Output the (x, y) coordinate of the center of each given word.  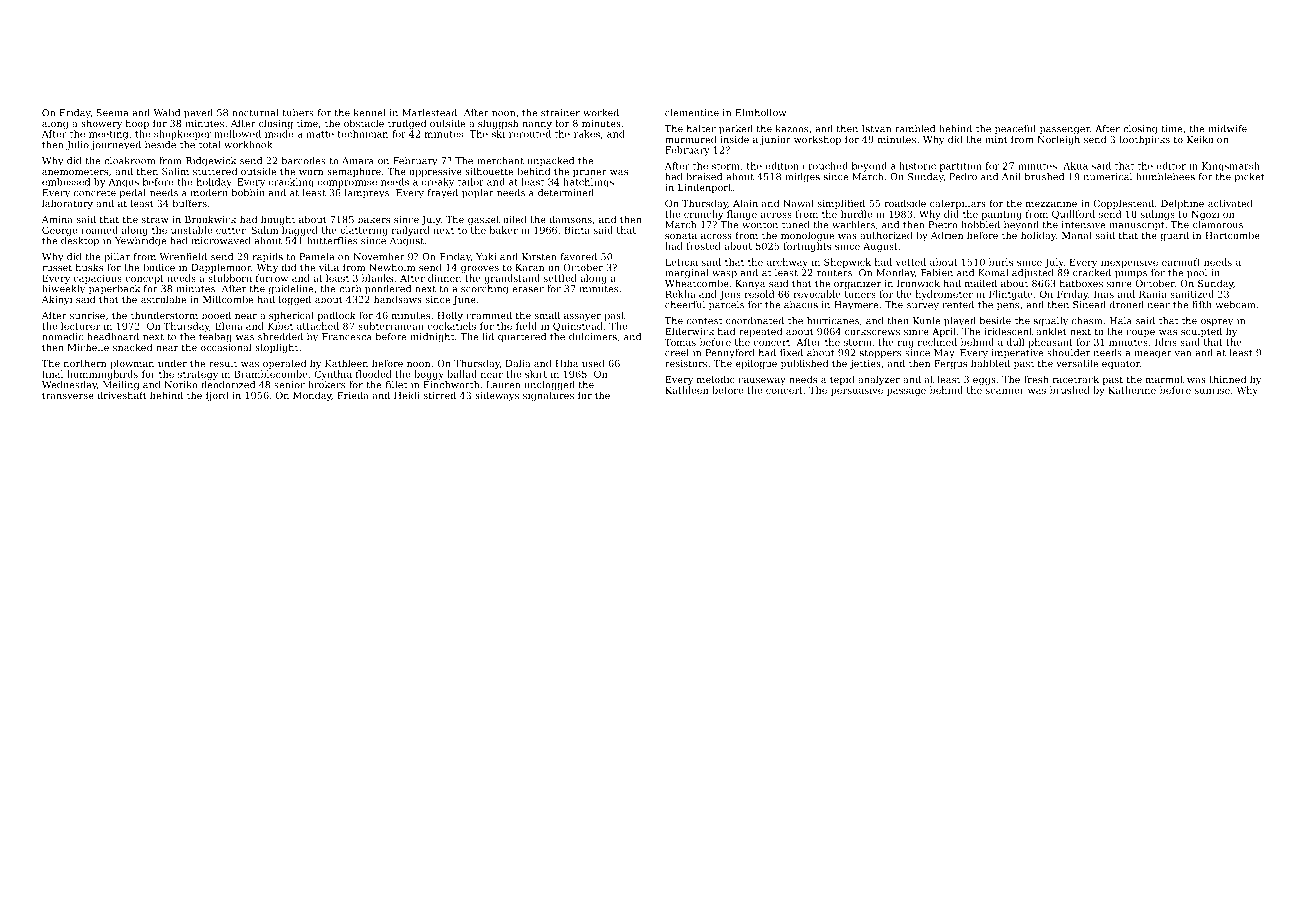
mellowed (237, 134)
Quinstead (578, 326)
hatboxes (1081, 283)
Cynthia (333, 375)
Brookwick (210, 219)
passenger (1065, 131)
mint (996, 139)
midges (802, 178)
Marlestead (429, 113)
